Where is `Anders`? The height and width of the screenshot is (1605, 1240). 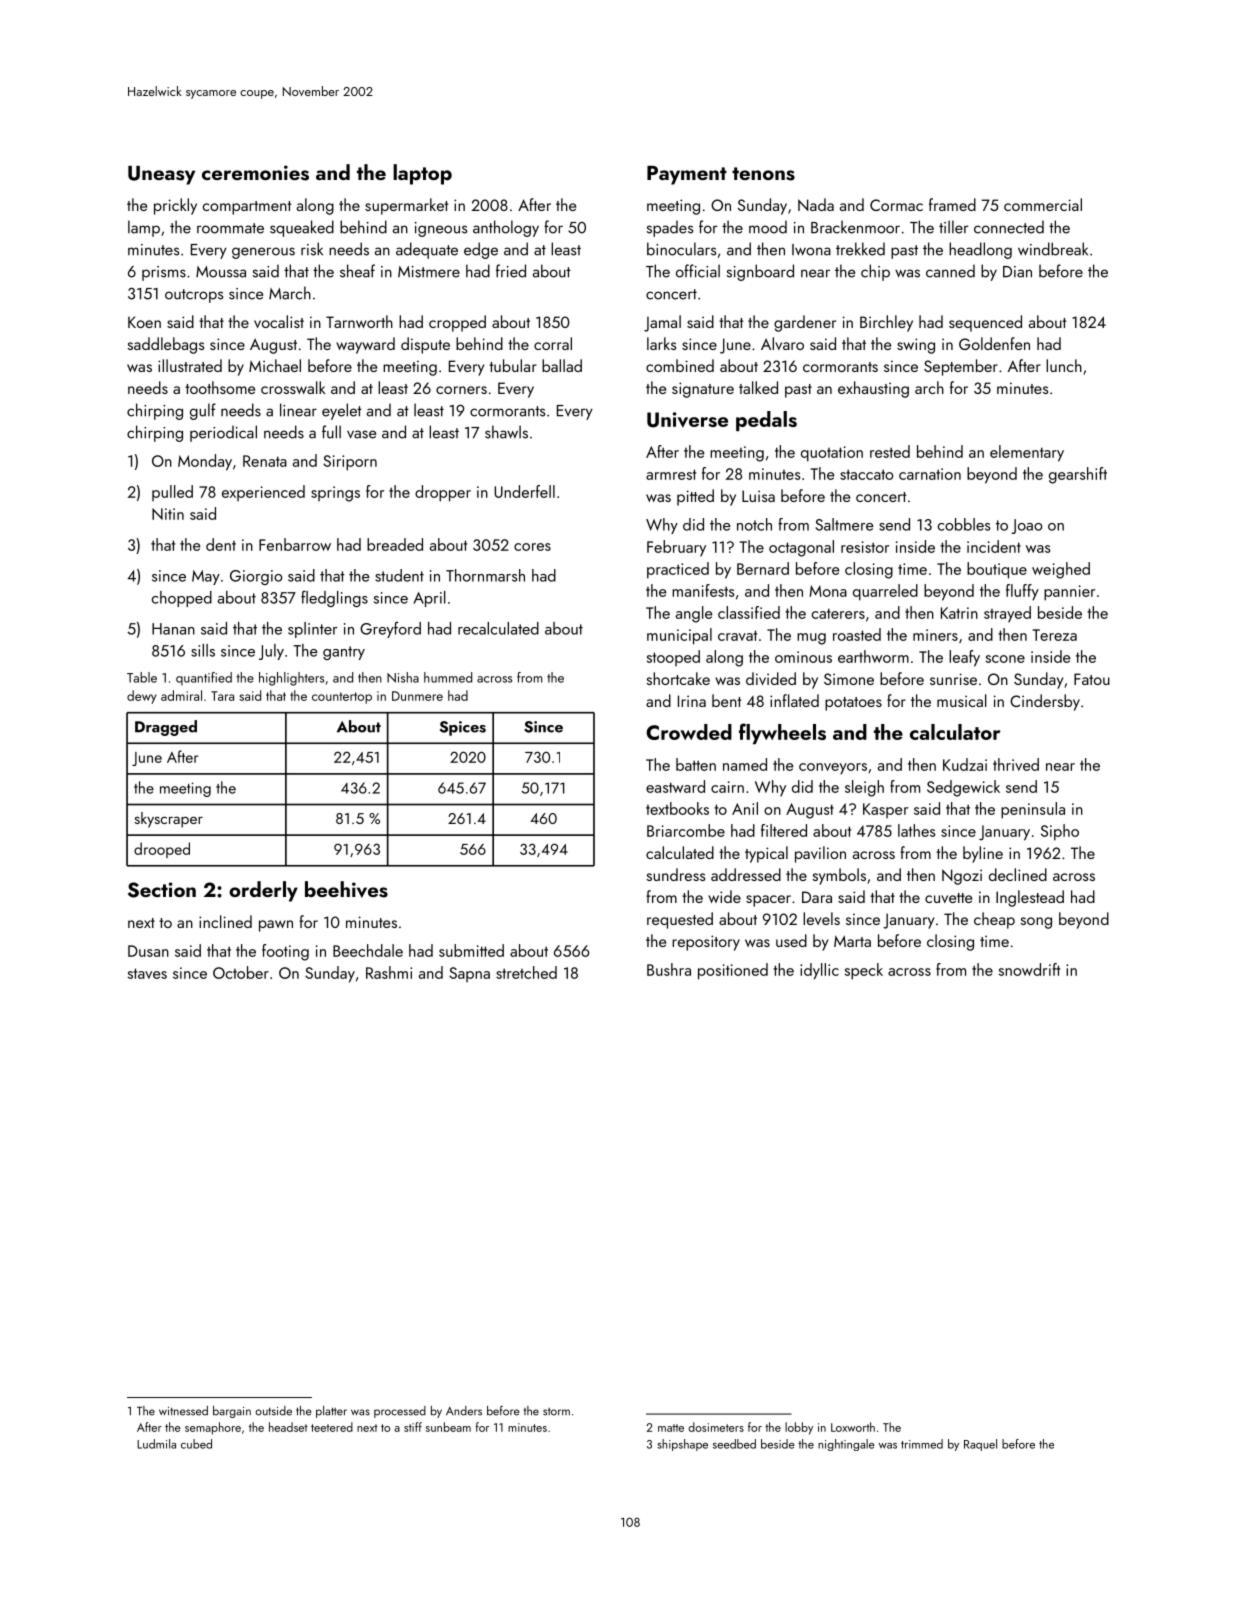 Anders is located at coordinates (464, 1411).
